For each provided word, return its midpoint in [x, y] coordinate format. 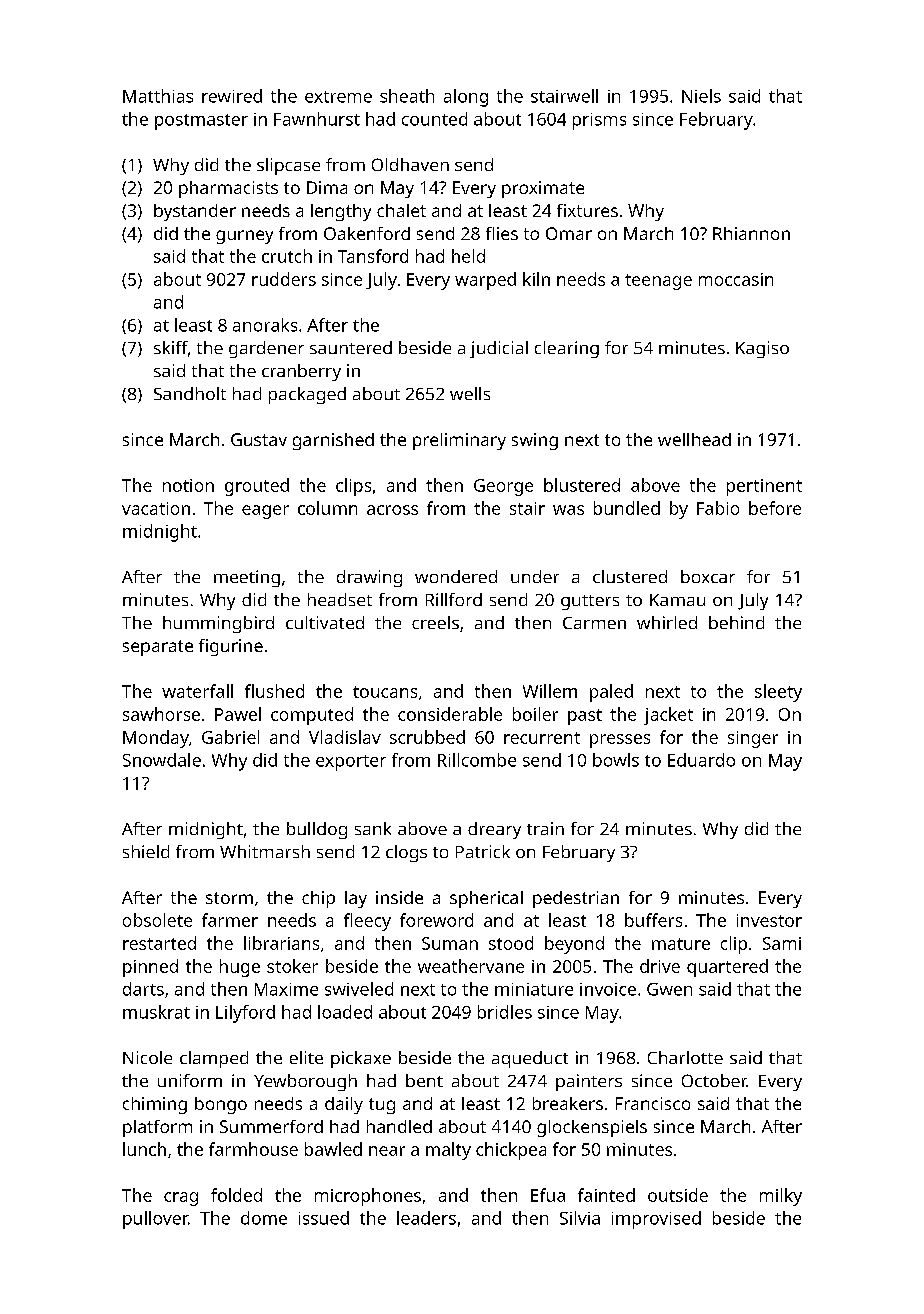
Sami [782, 943]
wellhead [694, 439]
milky [781, 1197]
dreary [494, 830]
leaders [426, 1218]
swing [535, 441]
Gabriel [230, 737]
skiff [171, 347]
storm [229, 898]
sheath [407, 96]
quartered [727, 968]
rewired [232, 96]
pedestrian [576, 899]
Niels [701, 96]
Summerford [271, 1126]
